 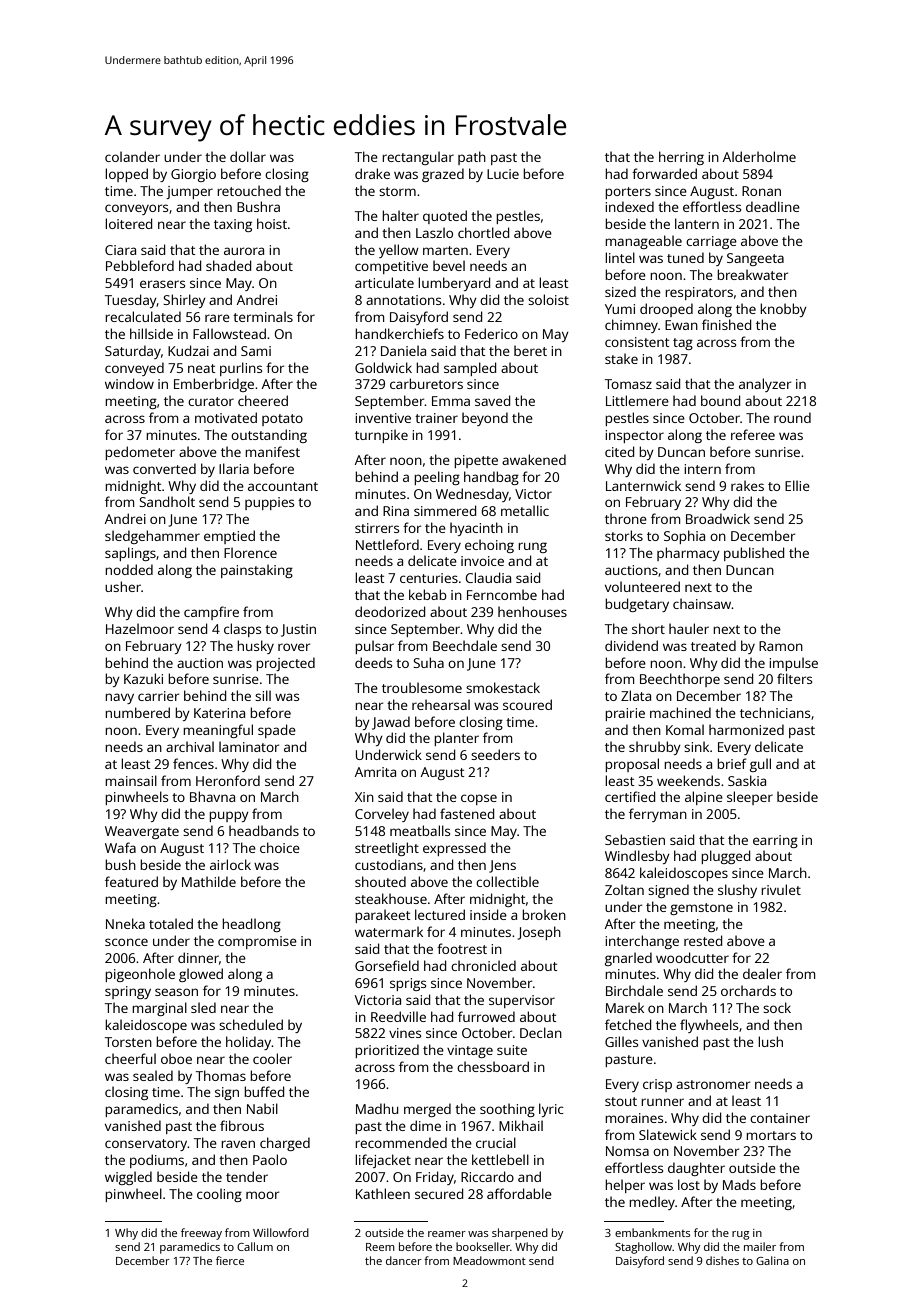 I want to click on furrowed, so click(x=486, y=1016).
